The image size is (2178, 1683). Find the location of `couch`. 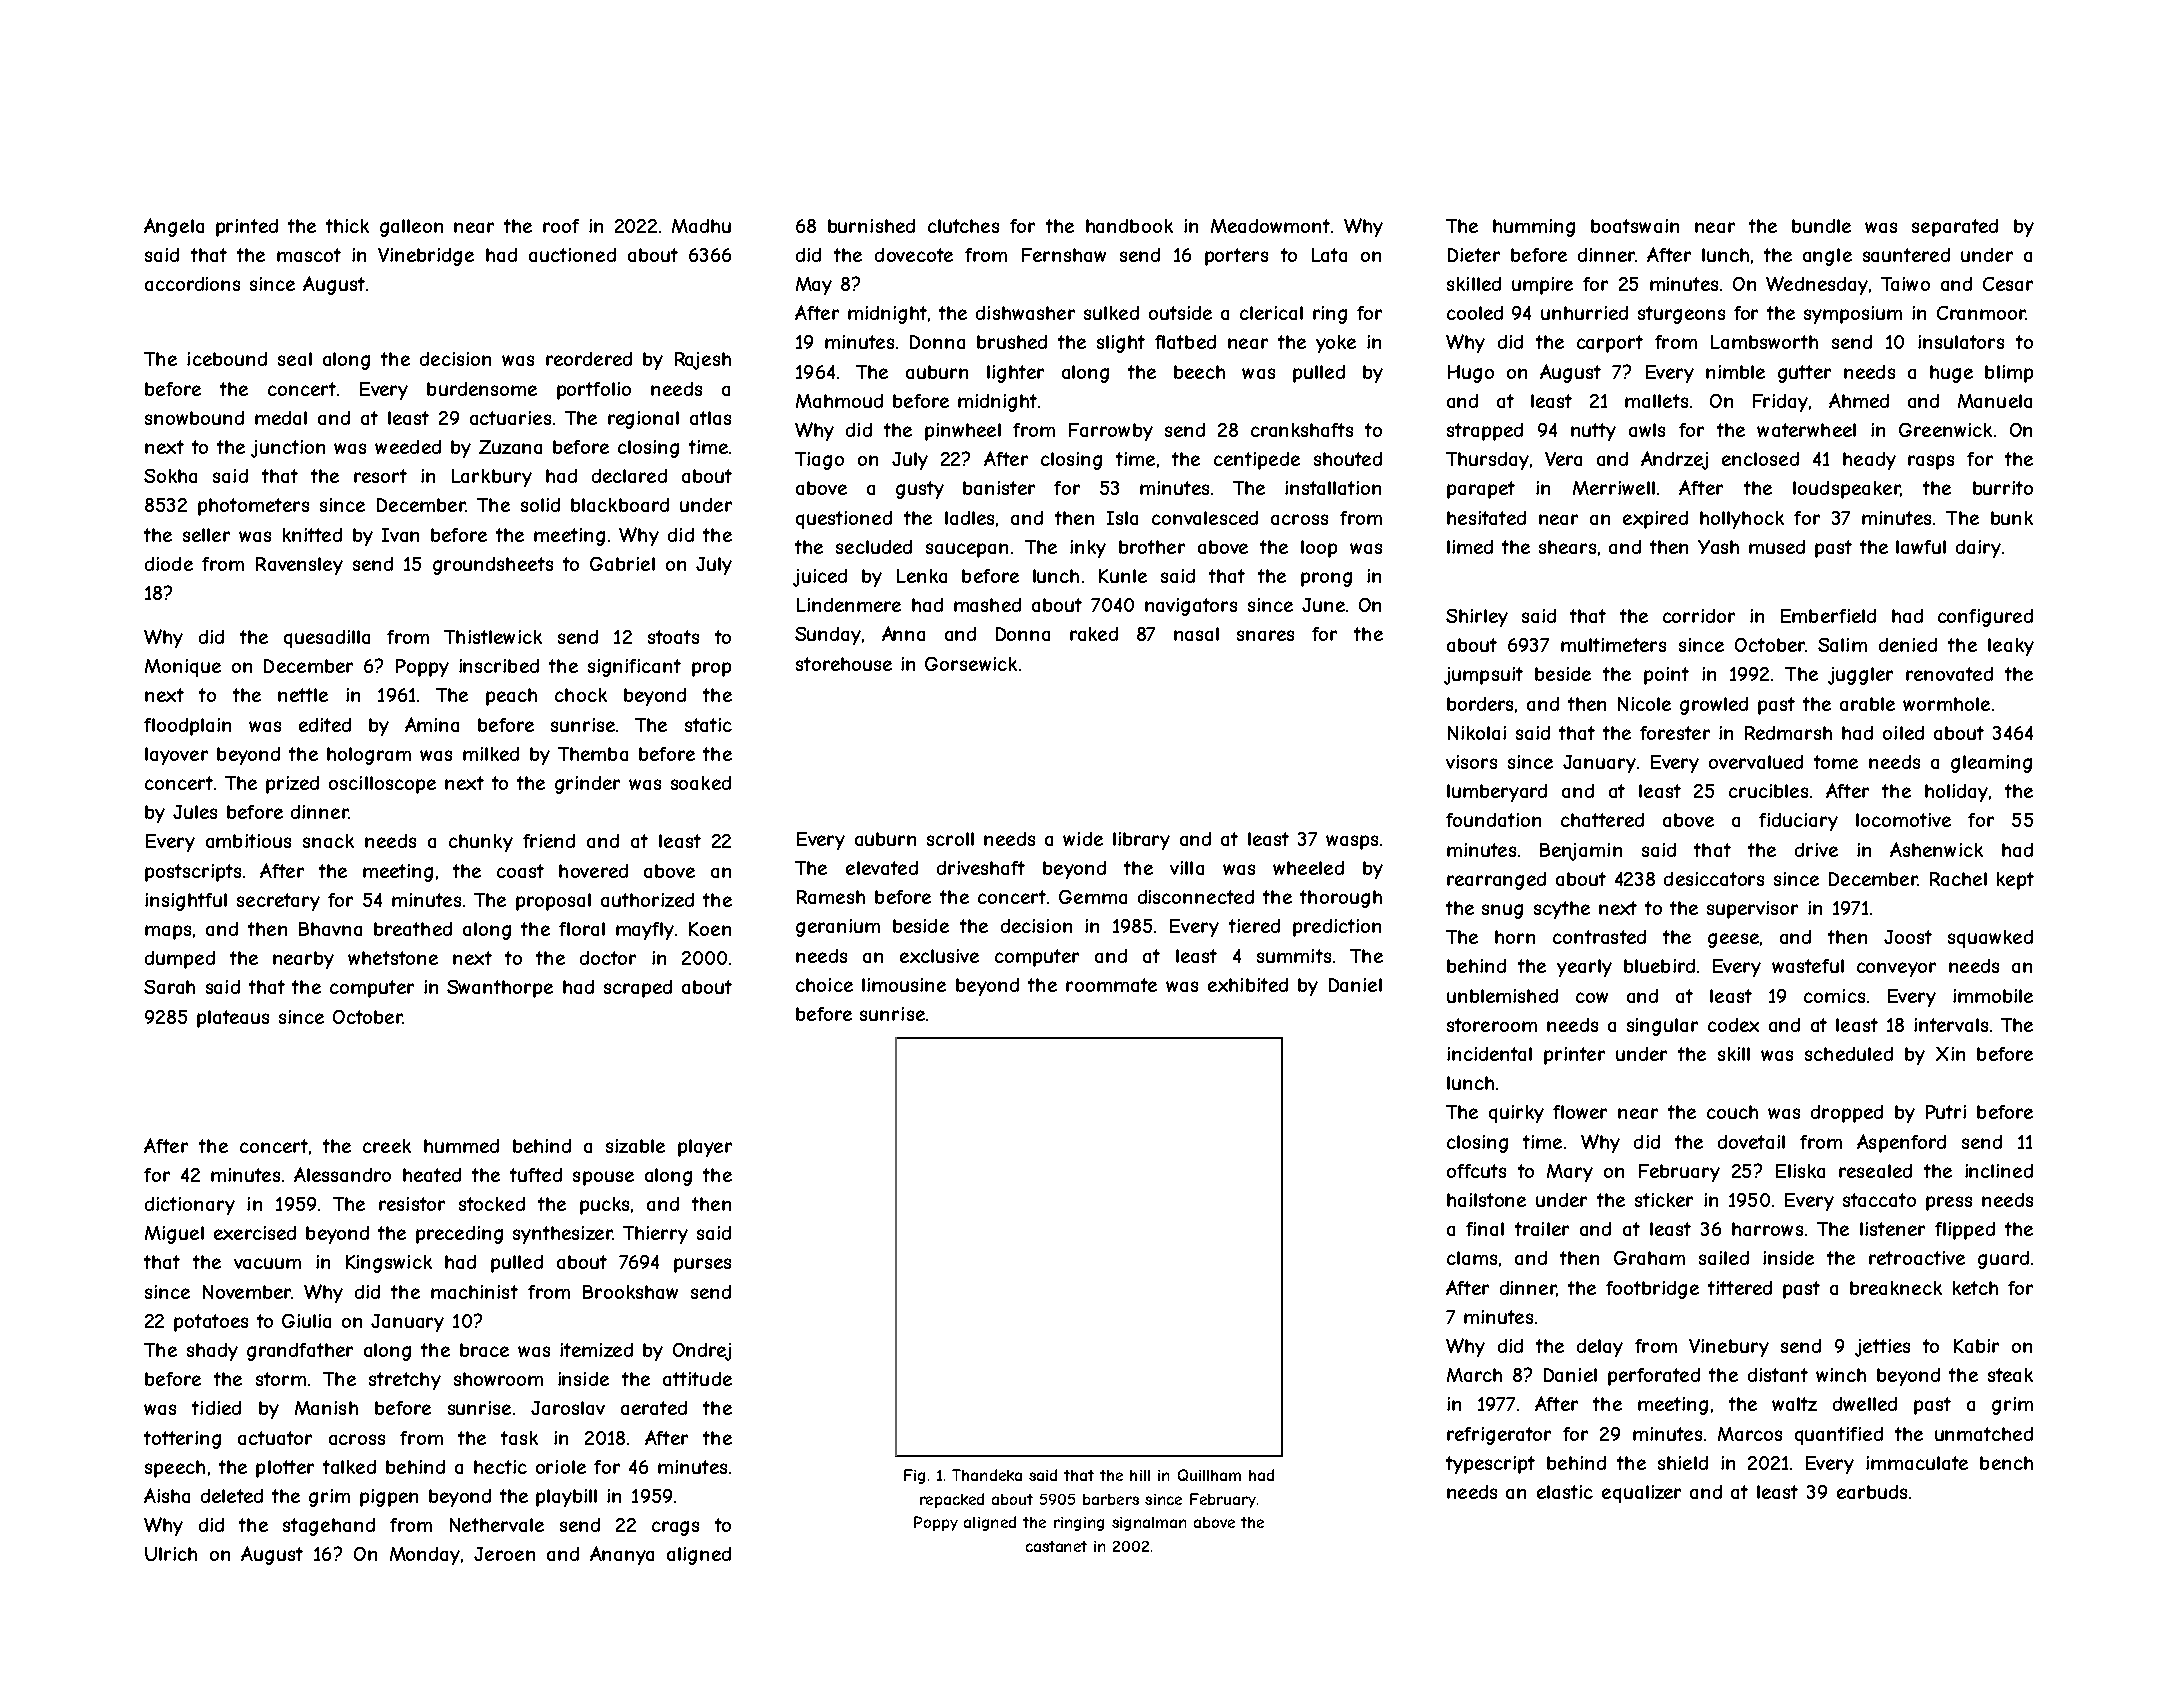

couch is located at coordinates (1732, 1112).
